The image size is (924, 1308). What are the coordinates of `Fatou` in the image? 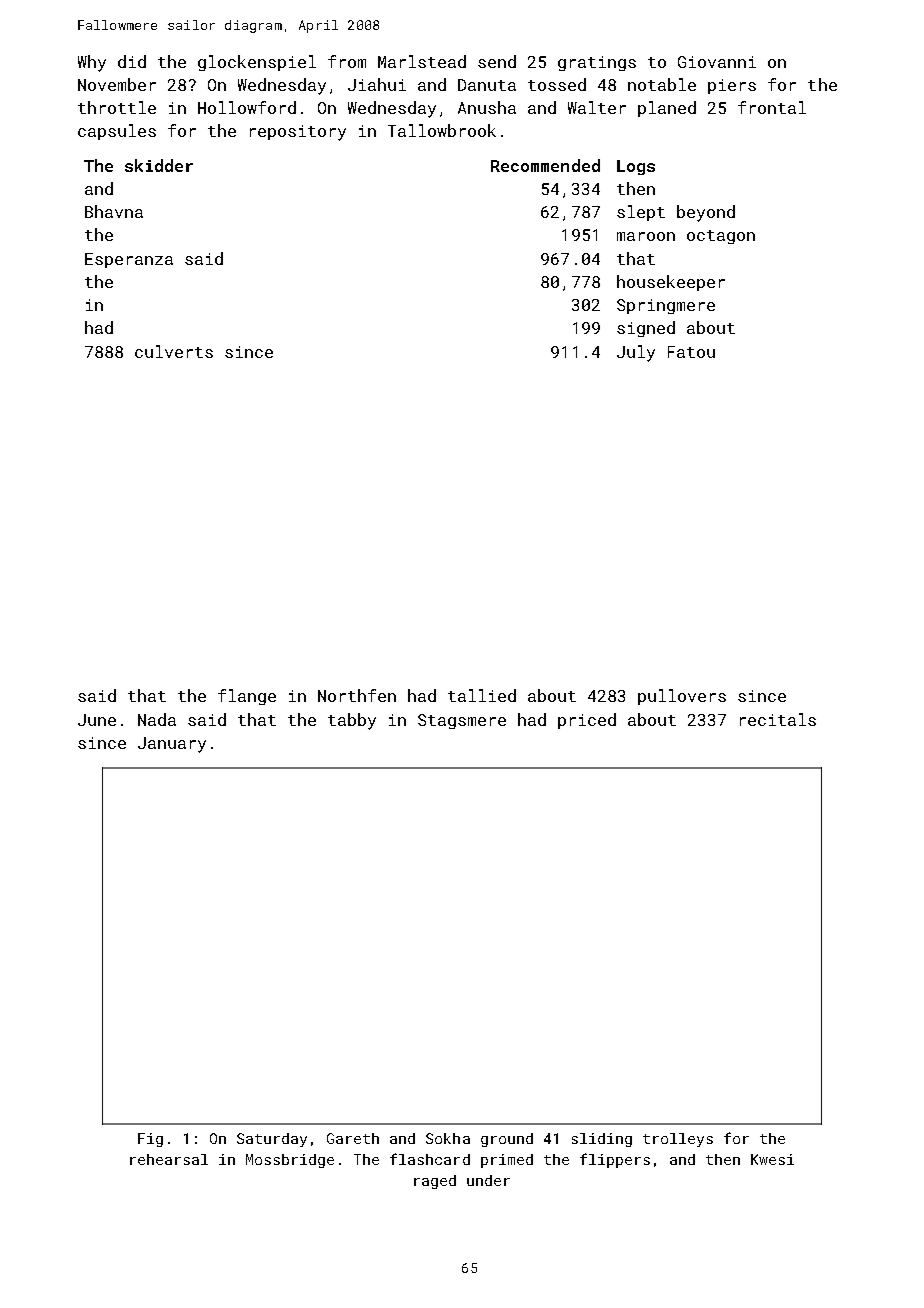 It's located at (691, 352).
